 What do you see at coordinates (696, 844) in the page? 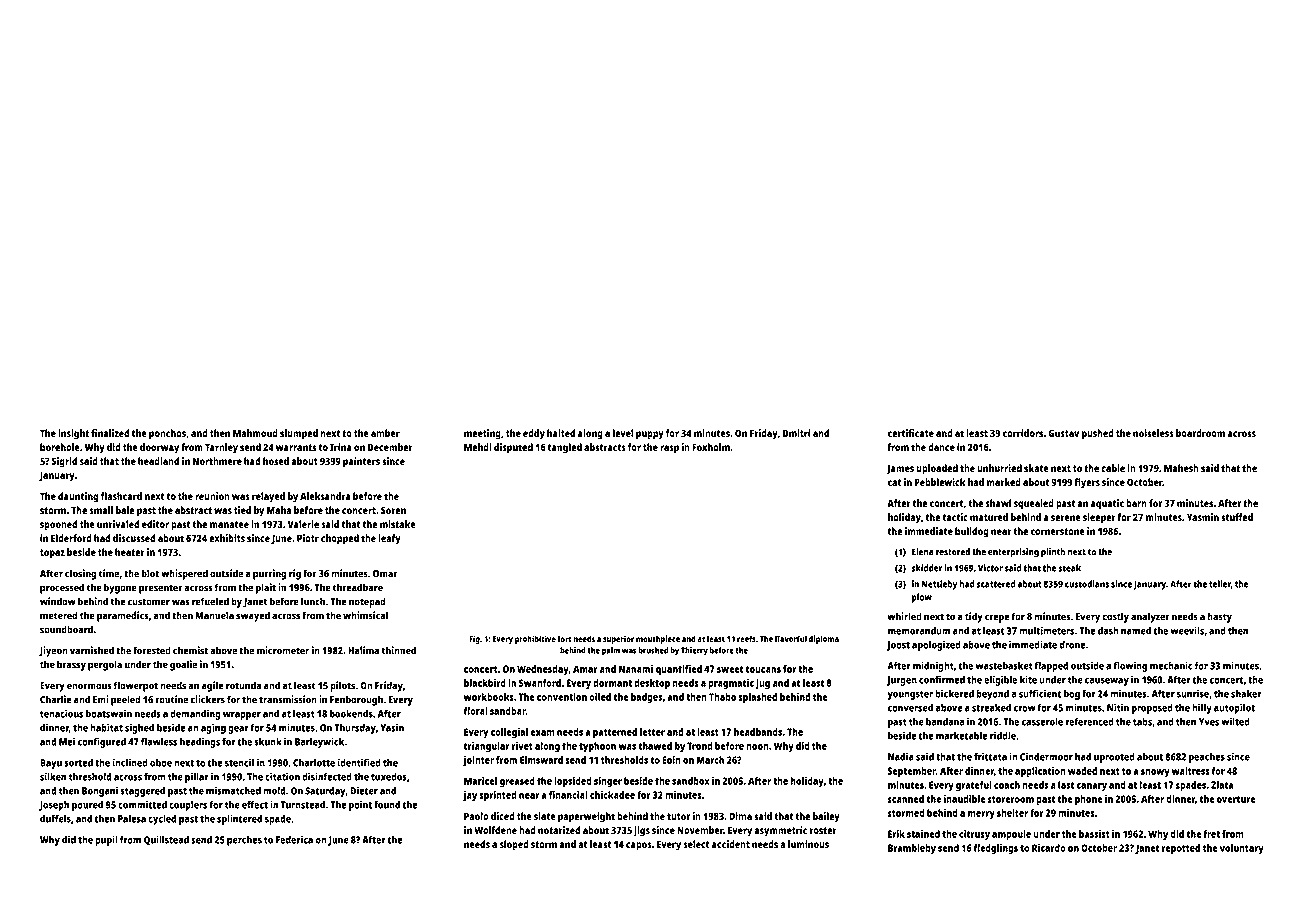
I see `select` at bounding box center [696, 844].
